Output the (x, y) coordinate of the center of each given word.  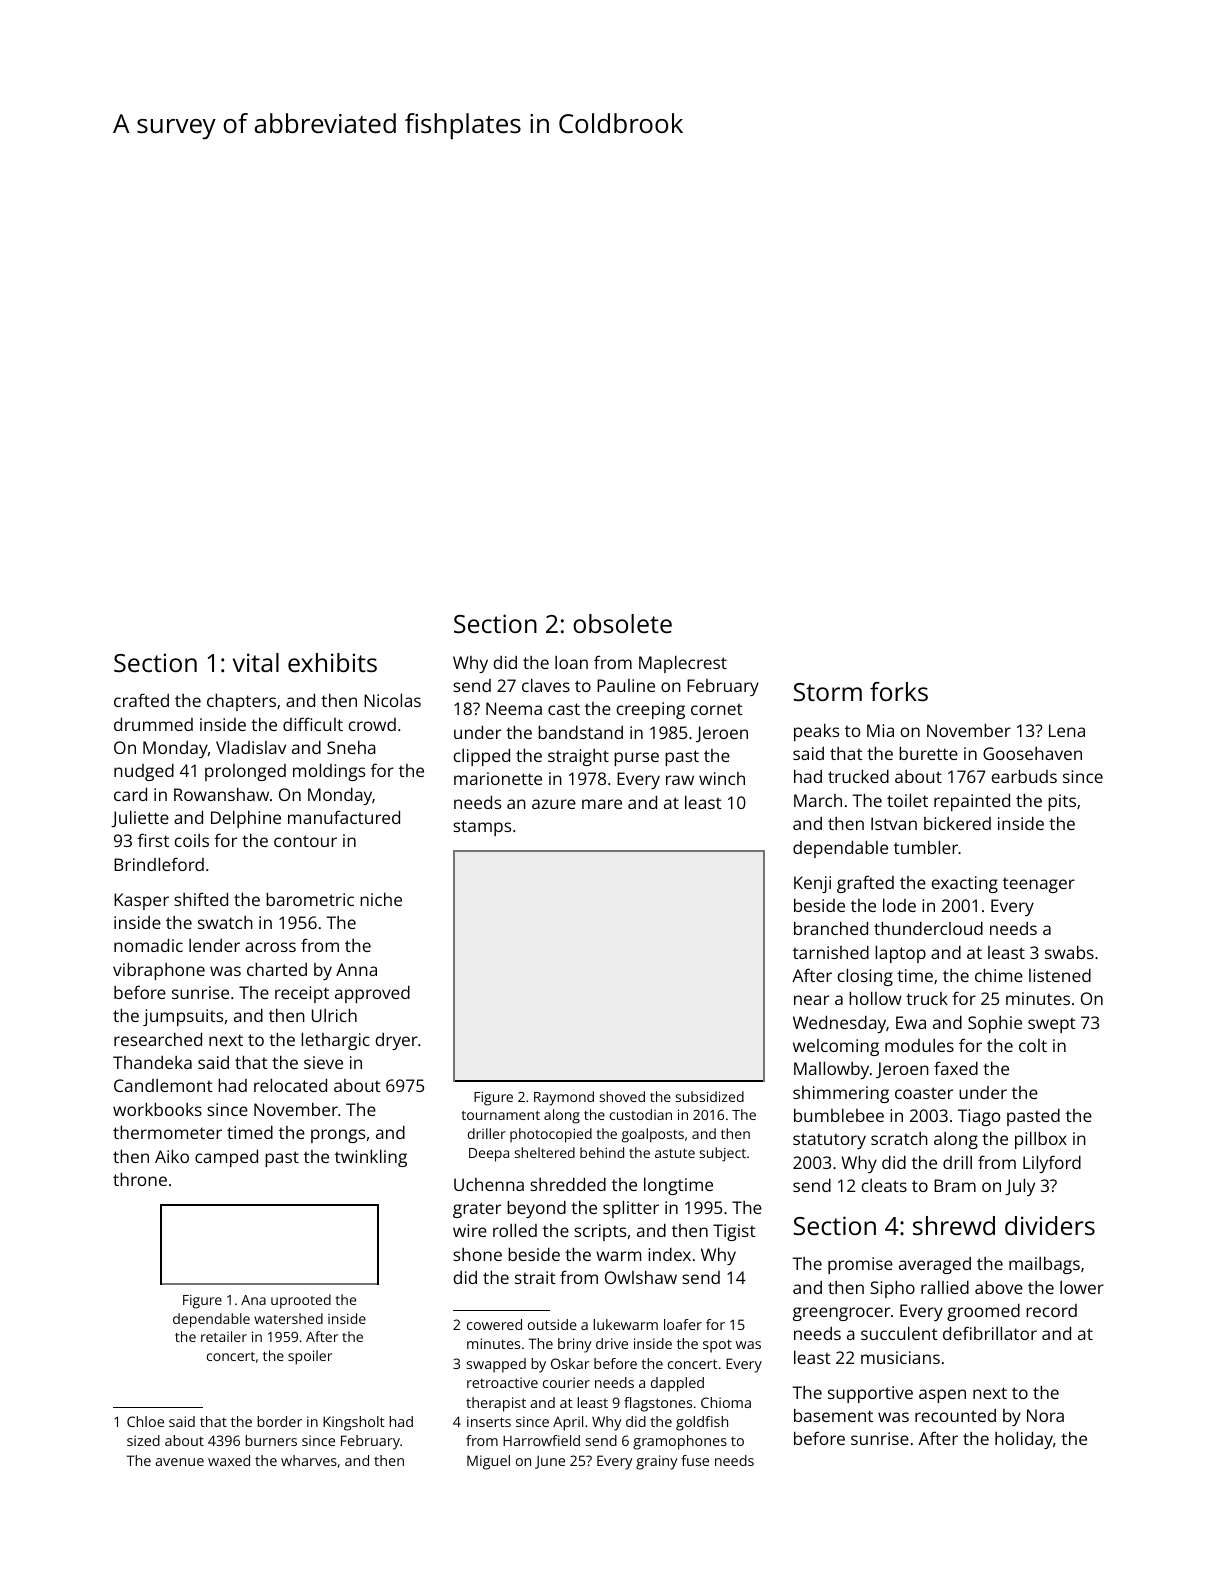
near (811, 1000)
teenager (1039, 885)
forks (899, 691)
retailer (224, 1336)
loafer (683, 1324)
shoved (622, 1096)
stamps (482, 828)
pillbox (1041, 1140)
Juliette (140, 818)
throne (140, 1179)
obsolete (622, 623)
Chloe (145, 1421)
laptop (900, 954)
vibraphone (159, 971)
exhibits (332, 662)
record (1051, 1310)
